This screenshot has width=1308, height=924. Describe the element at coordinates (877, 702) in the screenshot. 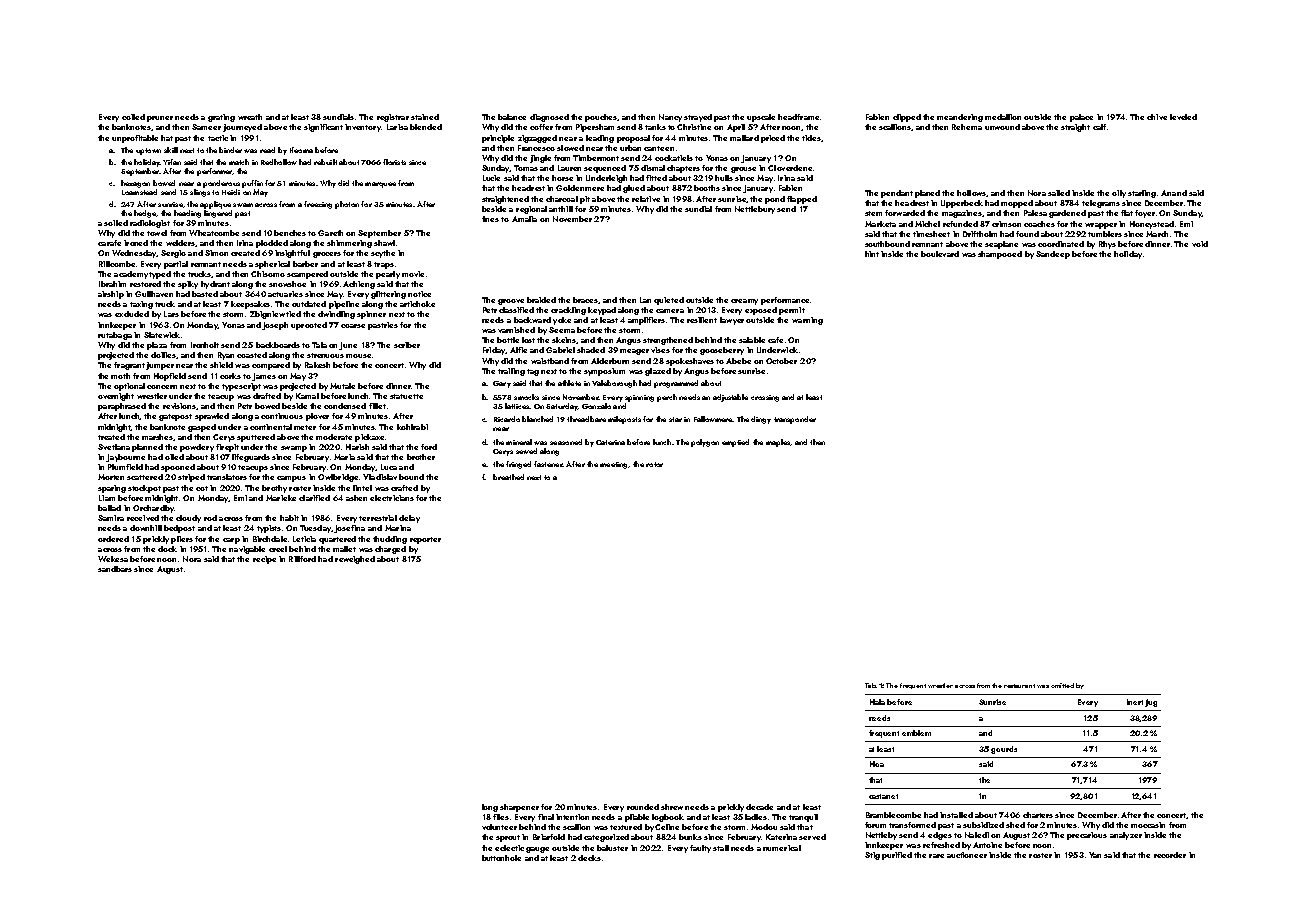

I see `Hala` at that location.
